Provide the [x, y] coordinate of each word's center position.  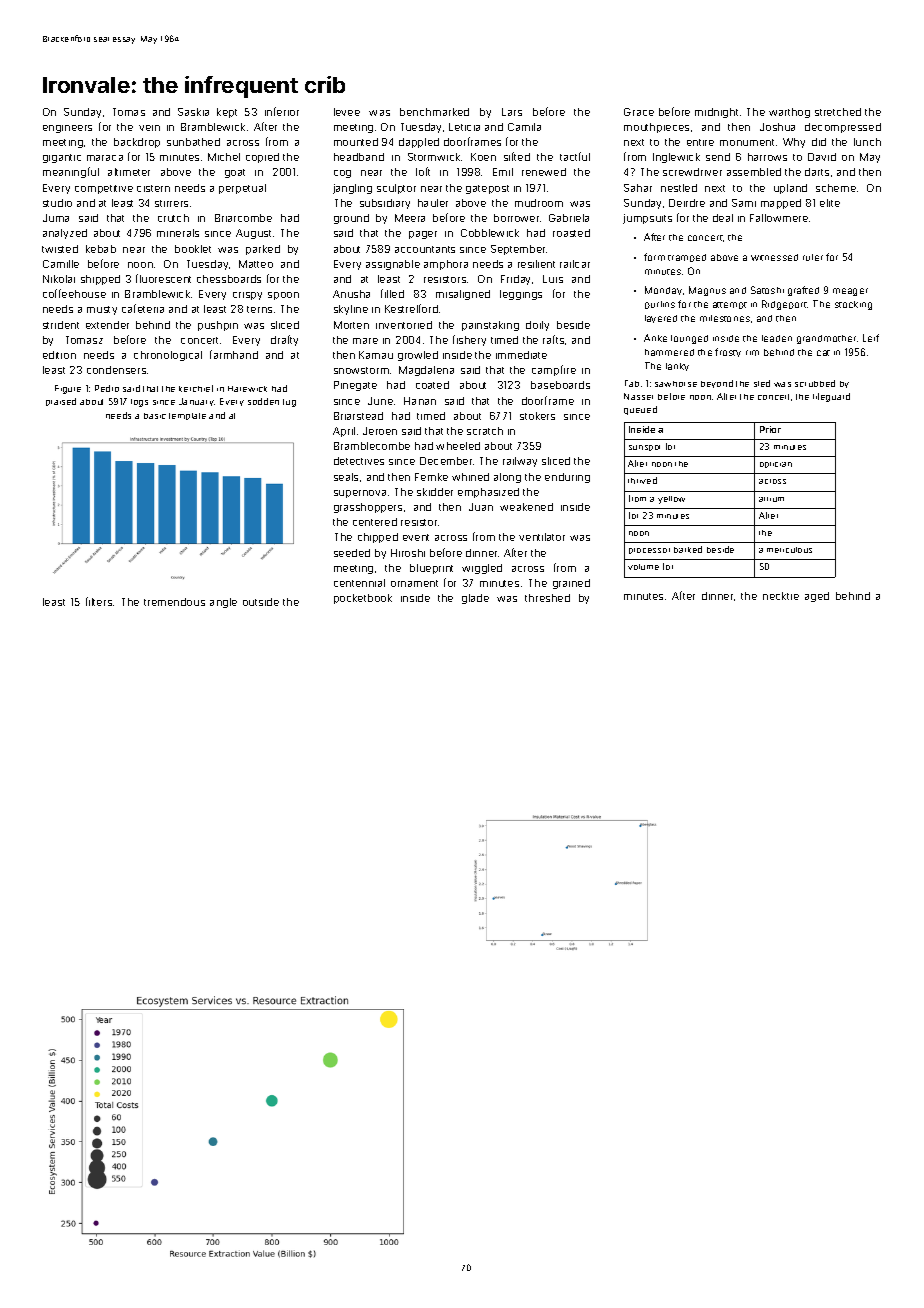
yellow [671, 500]
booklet [193, 249]
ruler [813, 257]
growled [418, 356]
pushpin [218, 326]
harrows [767, 157]
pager [423, 235]
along [507, 478]
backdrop [137, 143]
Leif [871, 338]
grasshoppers [368, 508]
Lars [512, 112]
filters [99, 601]
